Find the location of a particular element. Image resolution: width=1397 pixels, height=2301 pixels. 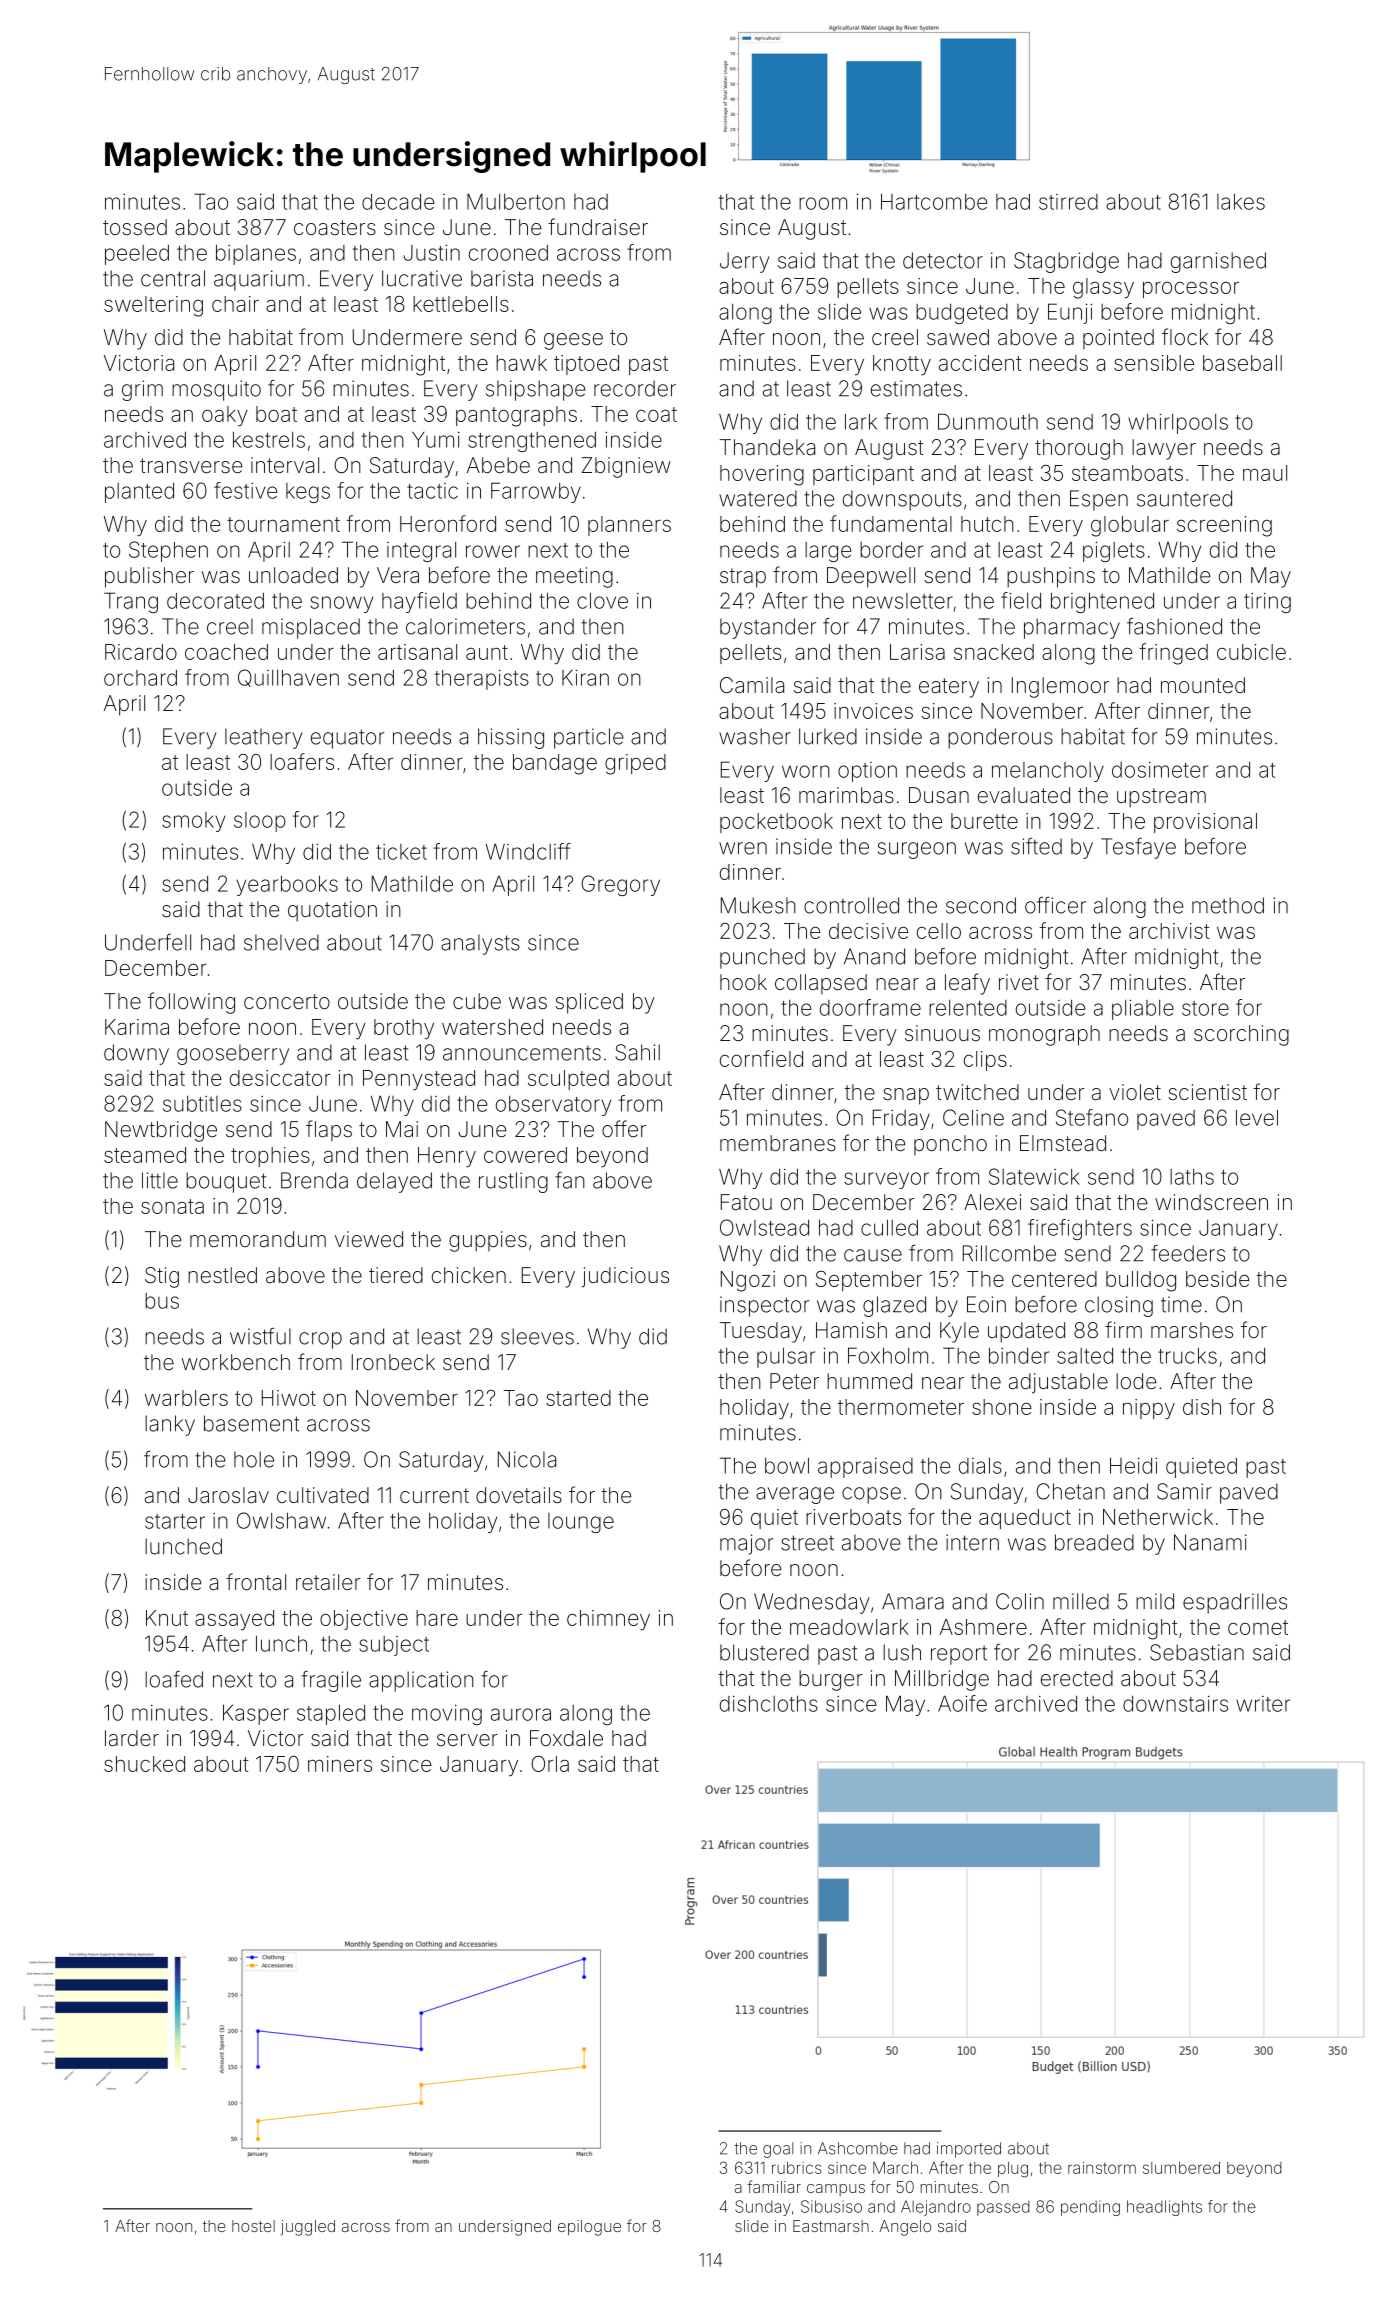

Colin is located at coordinates (1020, 1601).
